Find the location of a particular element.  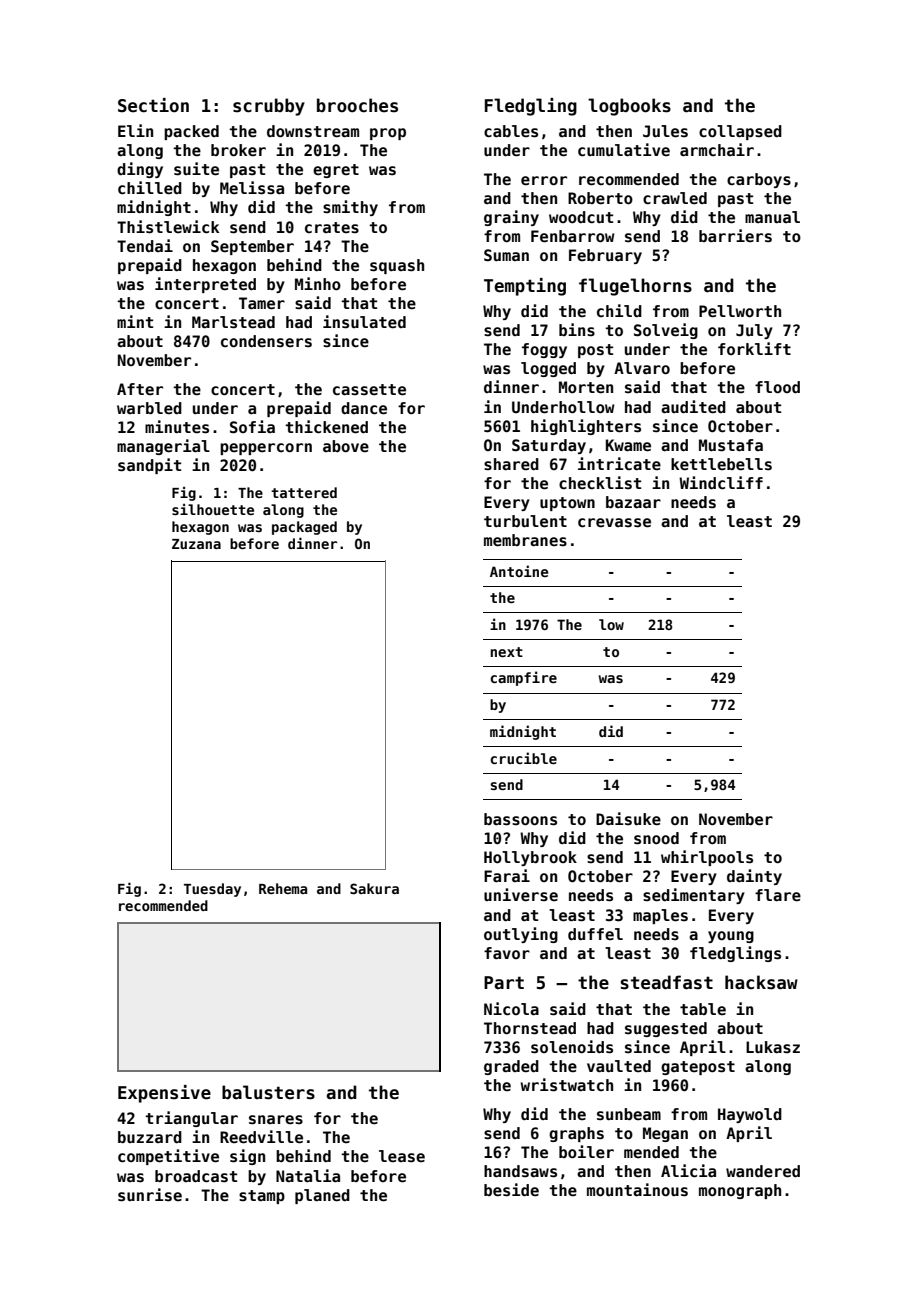

sunrise is located at coordinates (150, 1195).
